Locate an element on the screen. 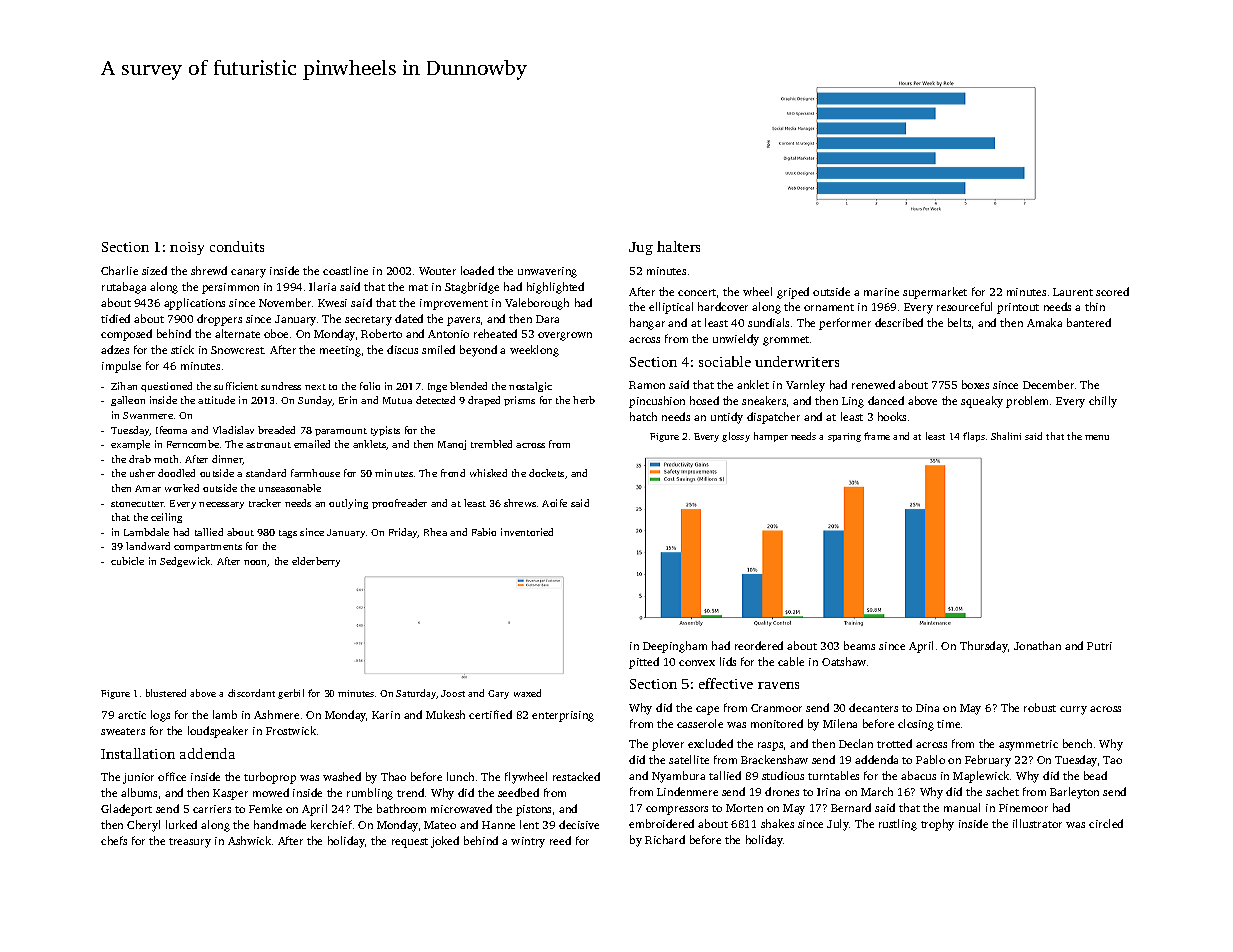 The width and height of the screenshot is (1233, 952). bench is located at coordinates (1077, 743).
